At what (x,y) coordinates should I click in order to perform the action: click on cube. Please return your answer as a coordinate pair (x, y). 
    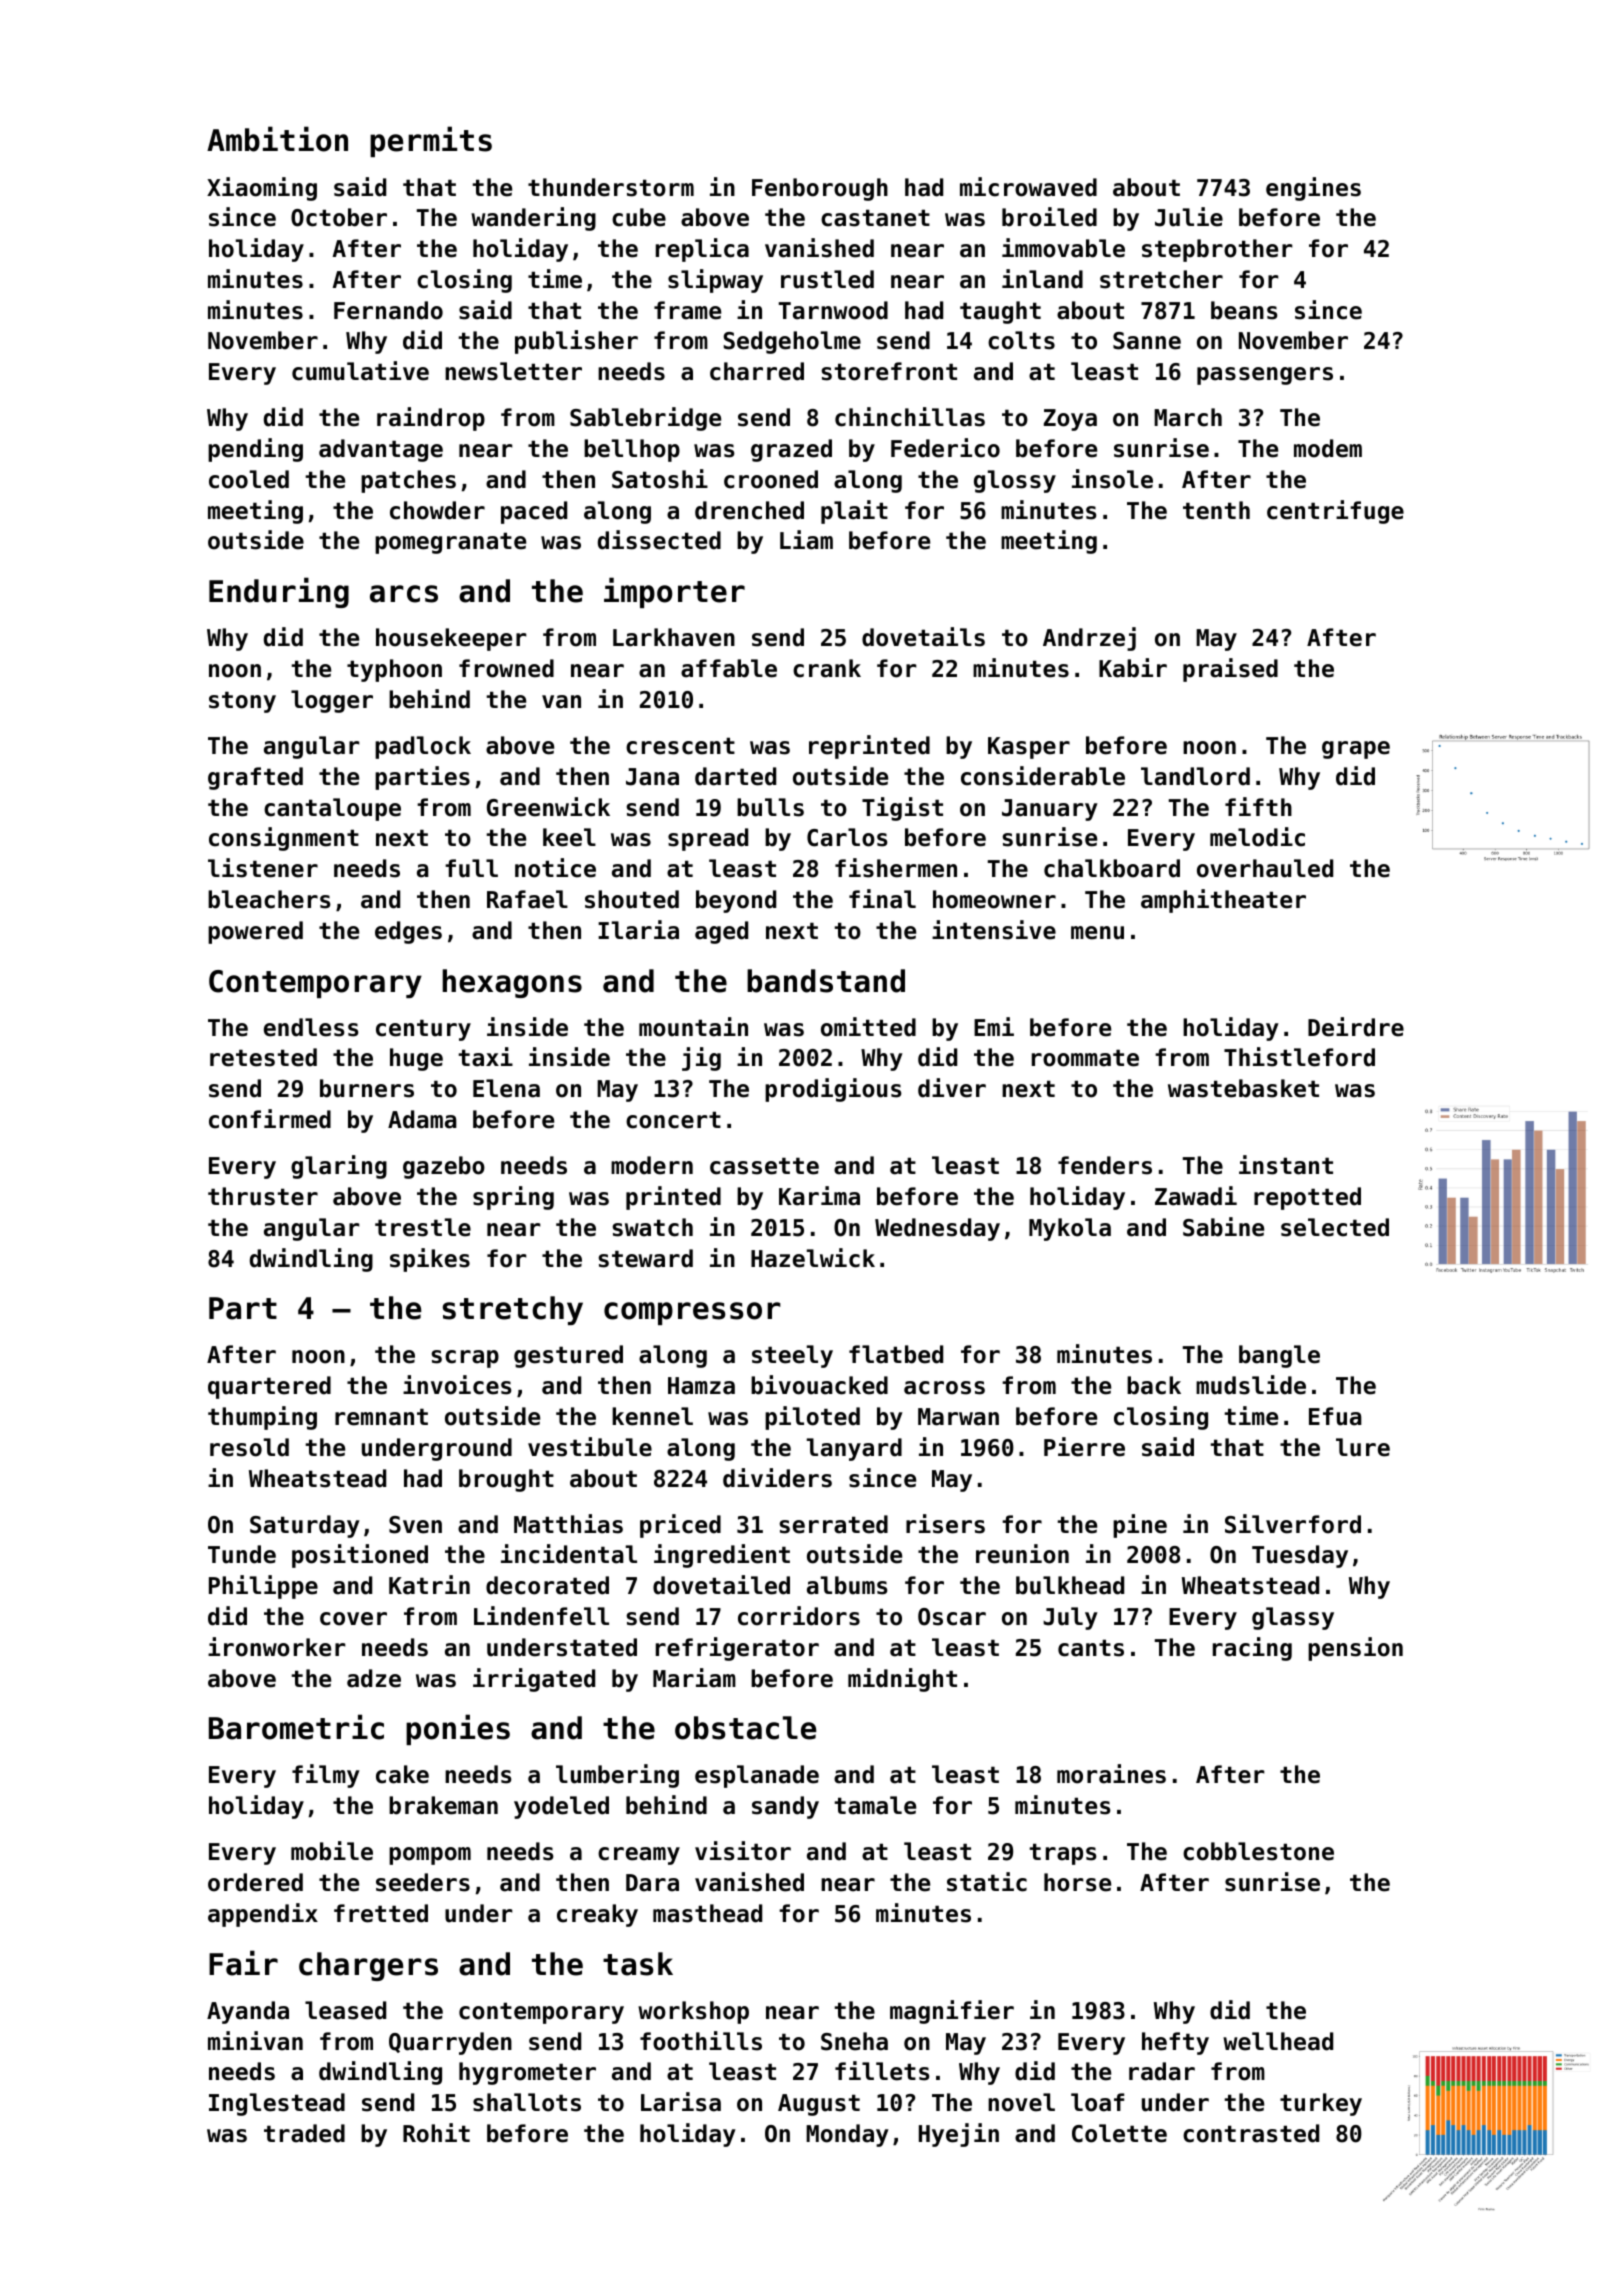
    Looking at the image, I should click on (639, 217).
